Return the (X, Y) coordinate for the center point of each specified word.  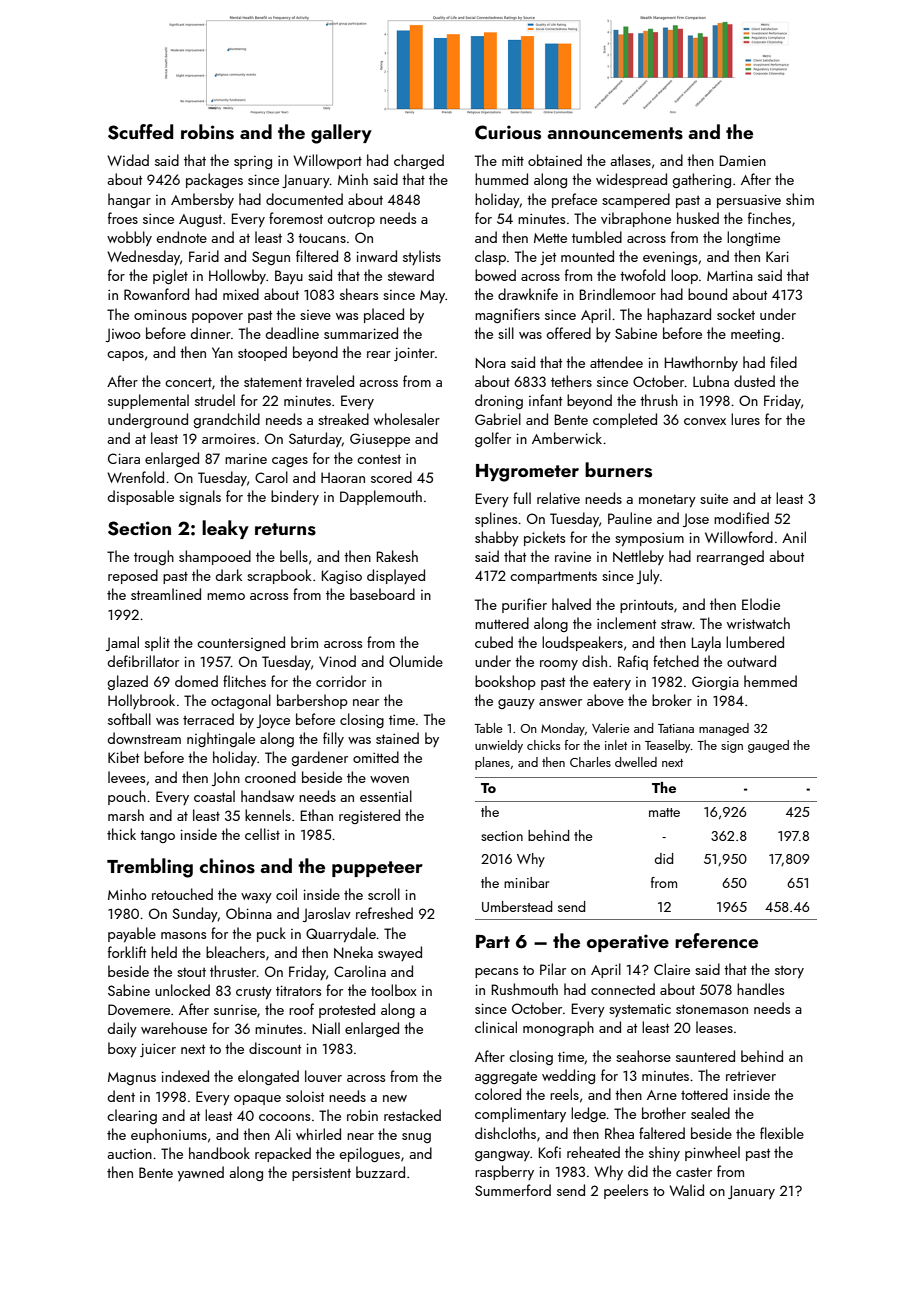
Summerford (513, 1190)
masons (183, 935)
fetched (676, 661)
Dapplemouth (381, 497)
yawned (201, 1173)
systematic (640, 1010)
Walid (686, 1190)
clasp (490, 257)
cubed (494, 642)
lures (745, 419)
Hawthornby (701, 363)
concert (188, 382)
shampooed (215, 557)
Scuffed (140, 132)
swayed (400, 953)
